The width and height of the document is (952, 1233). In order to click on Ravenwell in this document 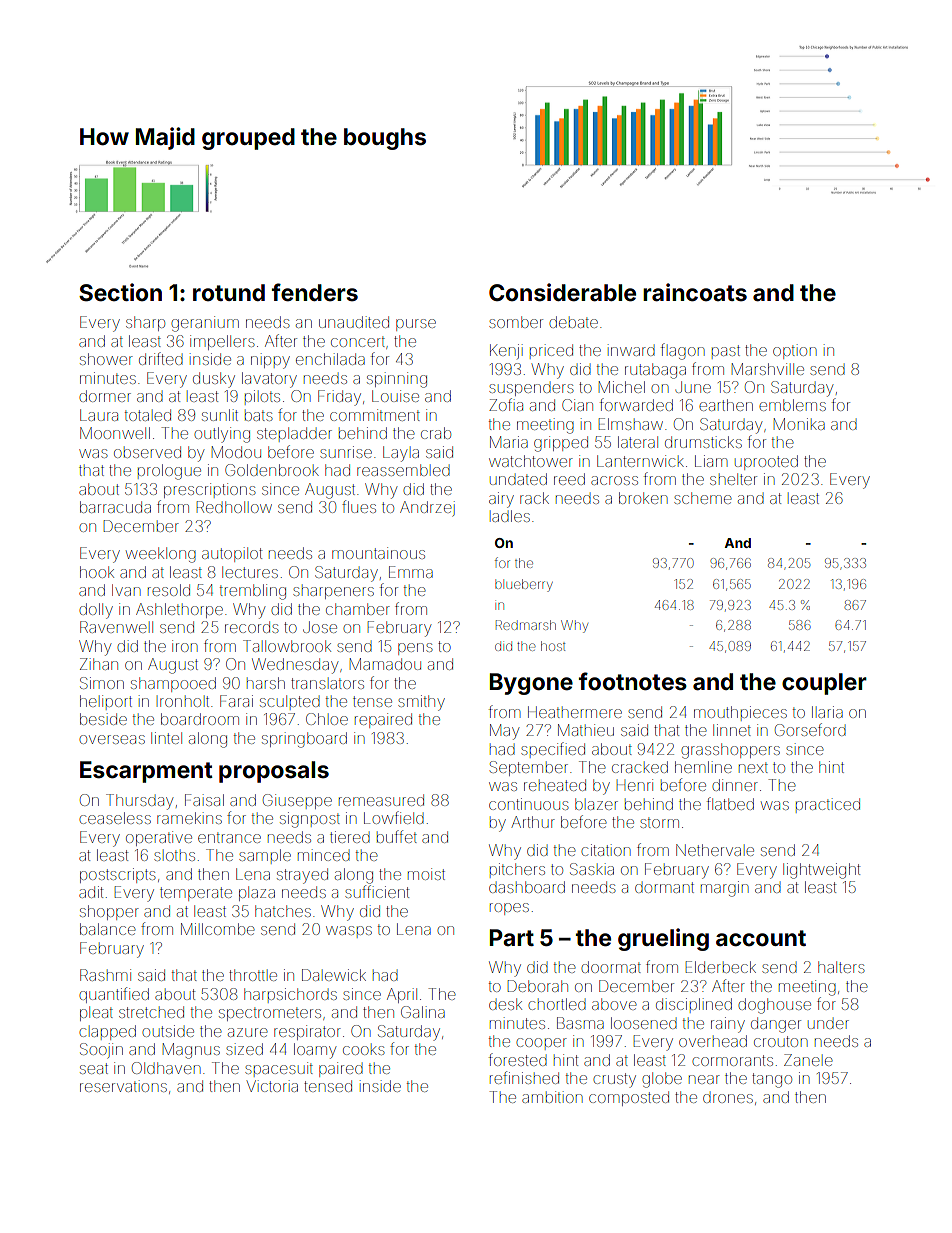, I will do `click(116, 627)`.
